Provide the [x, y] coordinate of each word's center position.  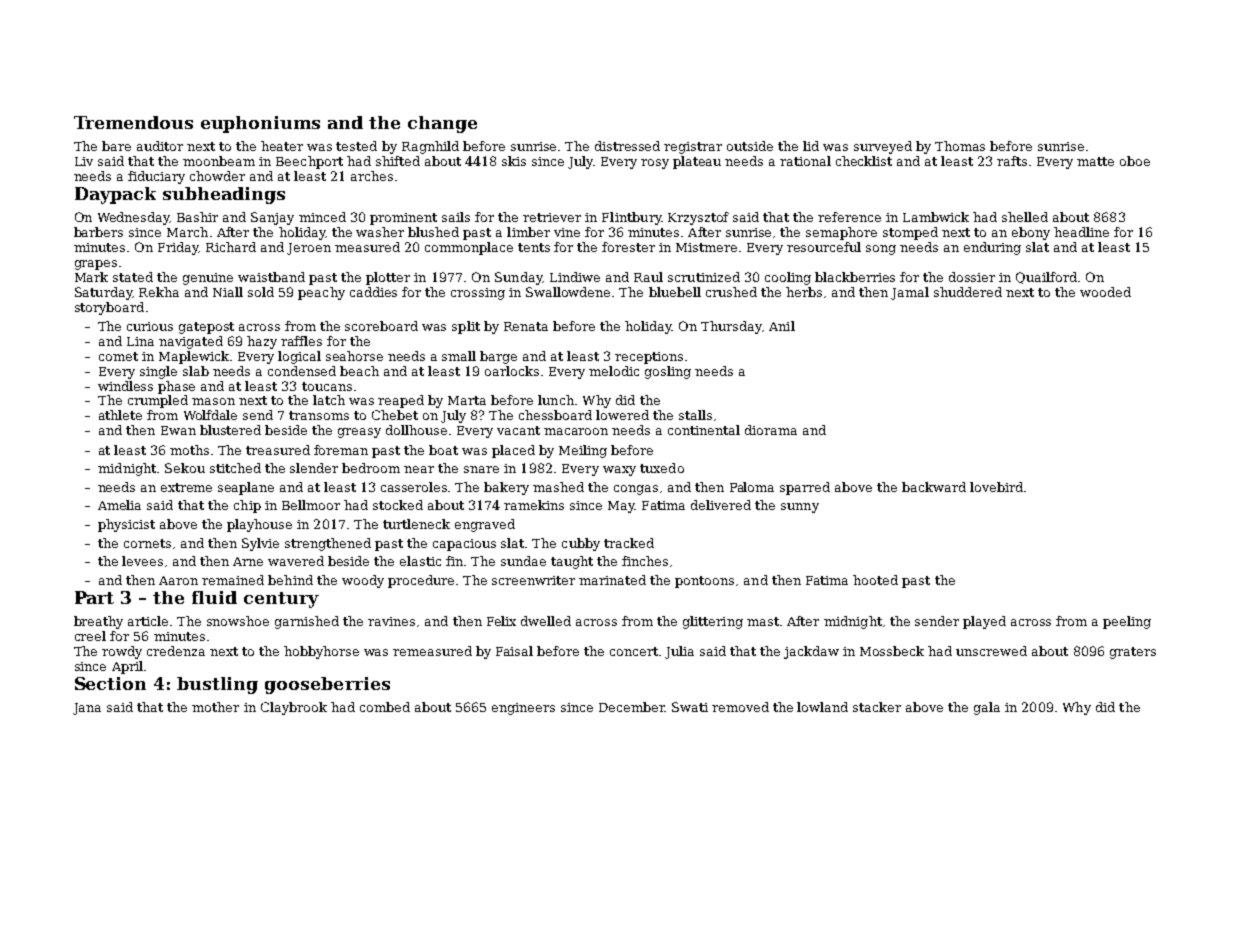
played [984, 622]
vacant [518, 430]
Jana [87, 709]
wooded [1105, 292]
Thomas [960, 146]
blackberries [855, 277]
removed [740, 707]
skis [514, 161]
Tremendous [133, 122]
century [281, 600]
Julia [679, 652]
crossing [478, 294]
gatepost [206, 328]
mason [213, 401]
